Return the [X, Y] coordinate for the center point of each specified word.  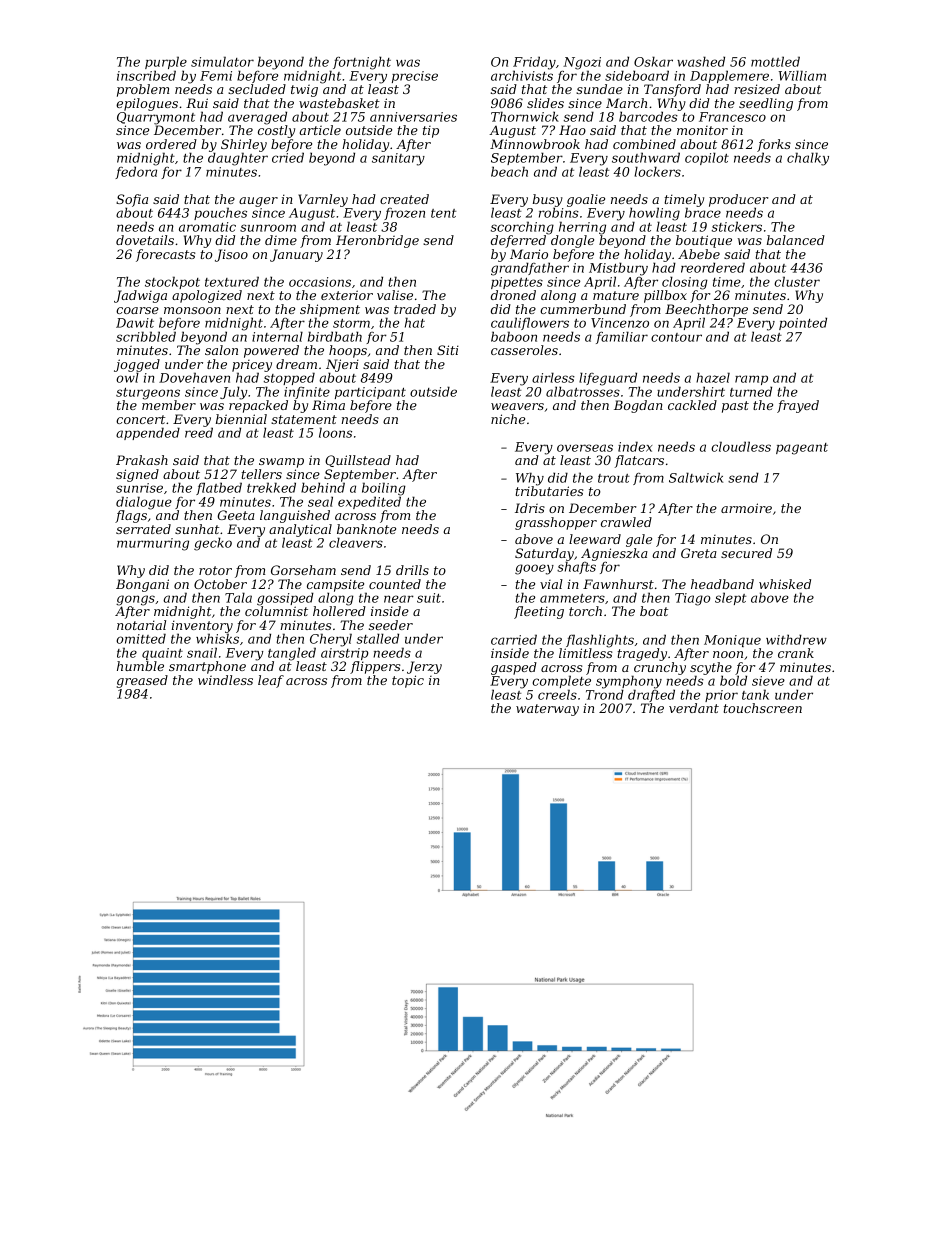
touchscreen [762, 708]
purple [166, 62]
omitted [141, 638]
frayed [798, 406]
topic [408, 681]
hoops [348, 351]
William [802, 75]
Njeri [342, 366]
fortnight [362, 63]
